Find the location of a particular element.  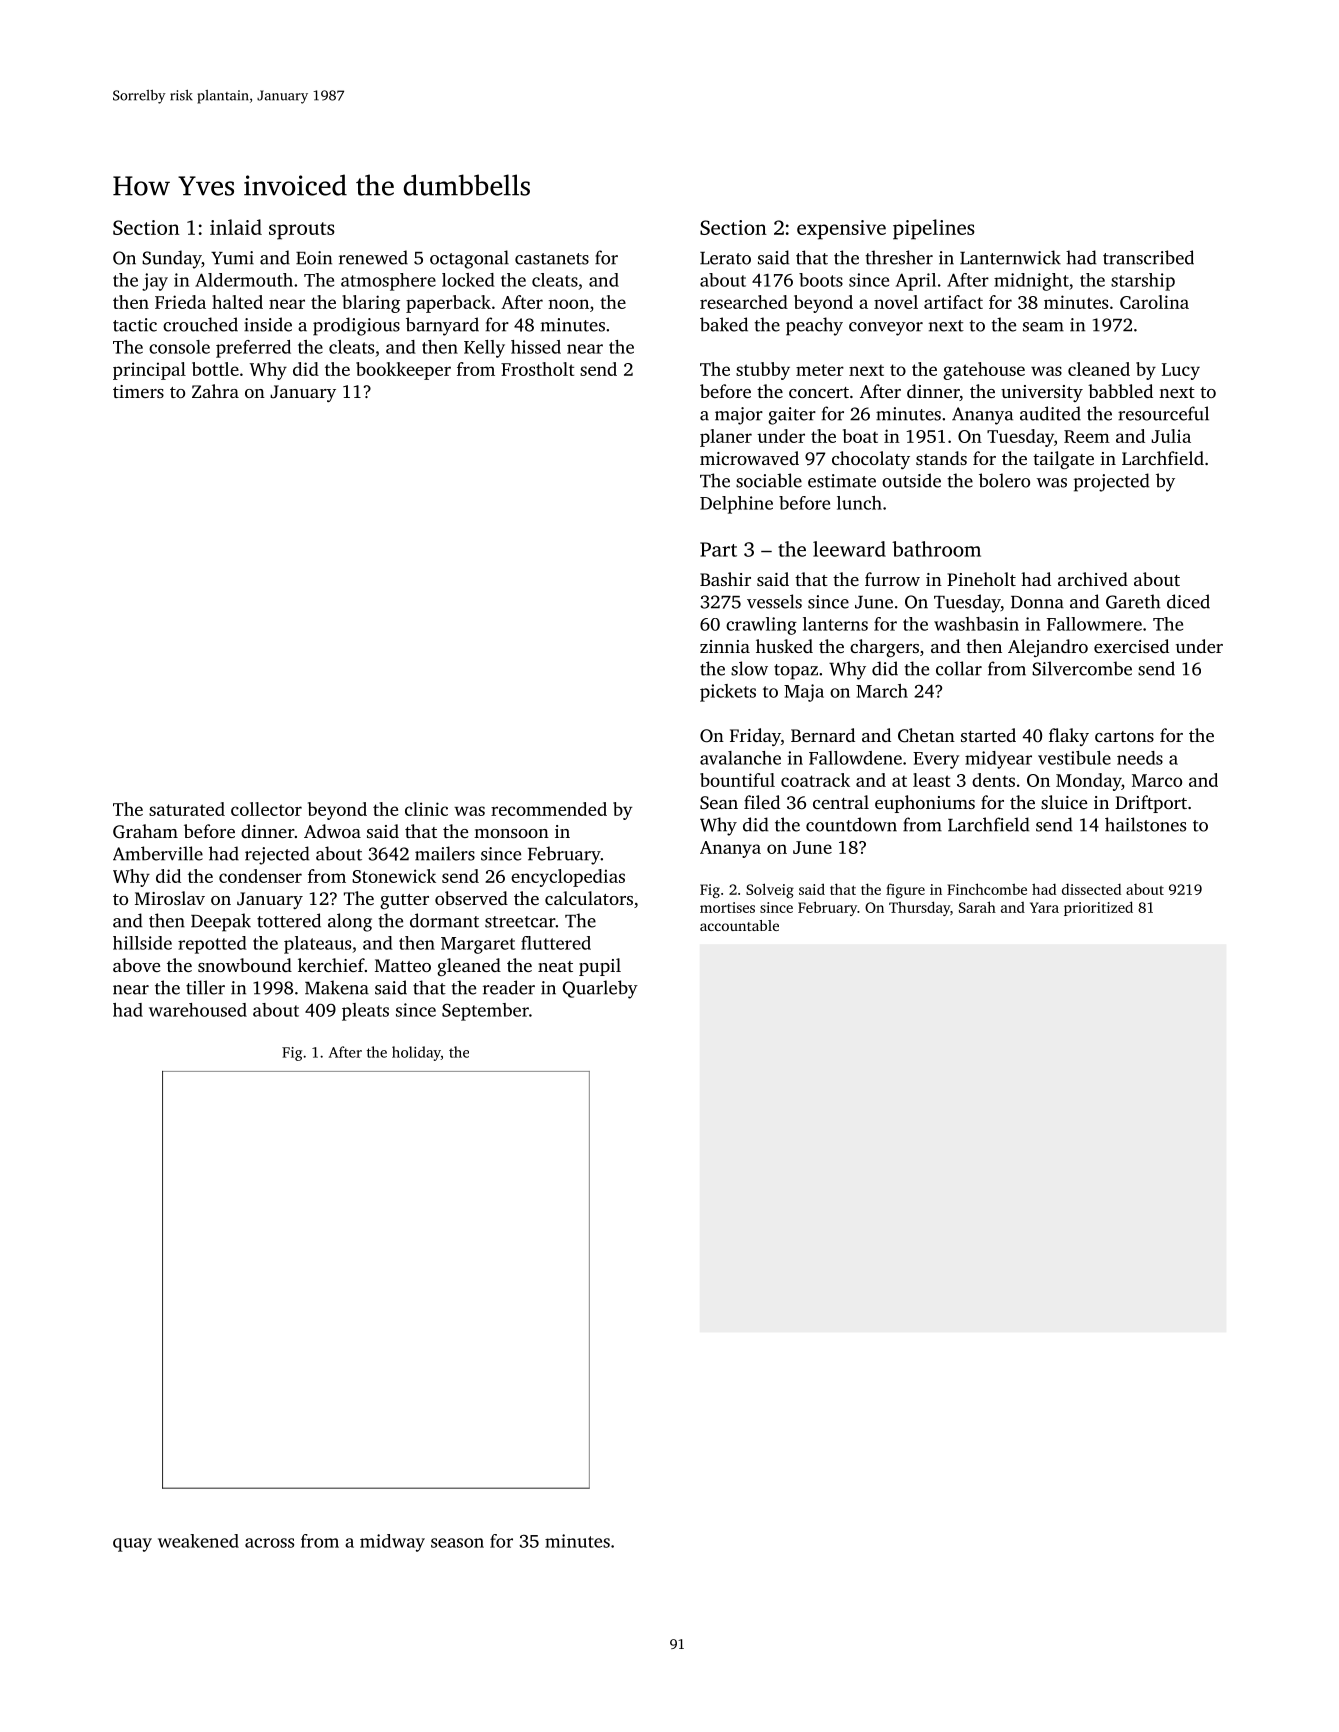

Zahra is located at coordinates (215, 391).
